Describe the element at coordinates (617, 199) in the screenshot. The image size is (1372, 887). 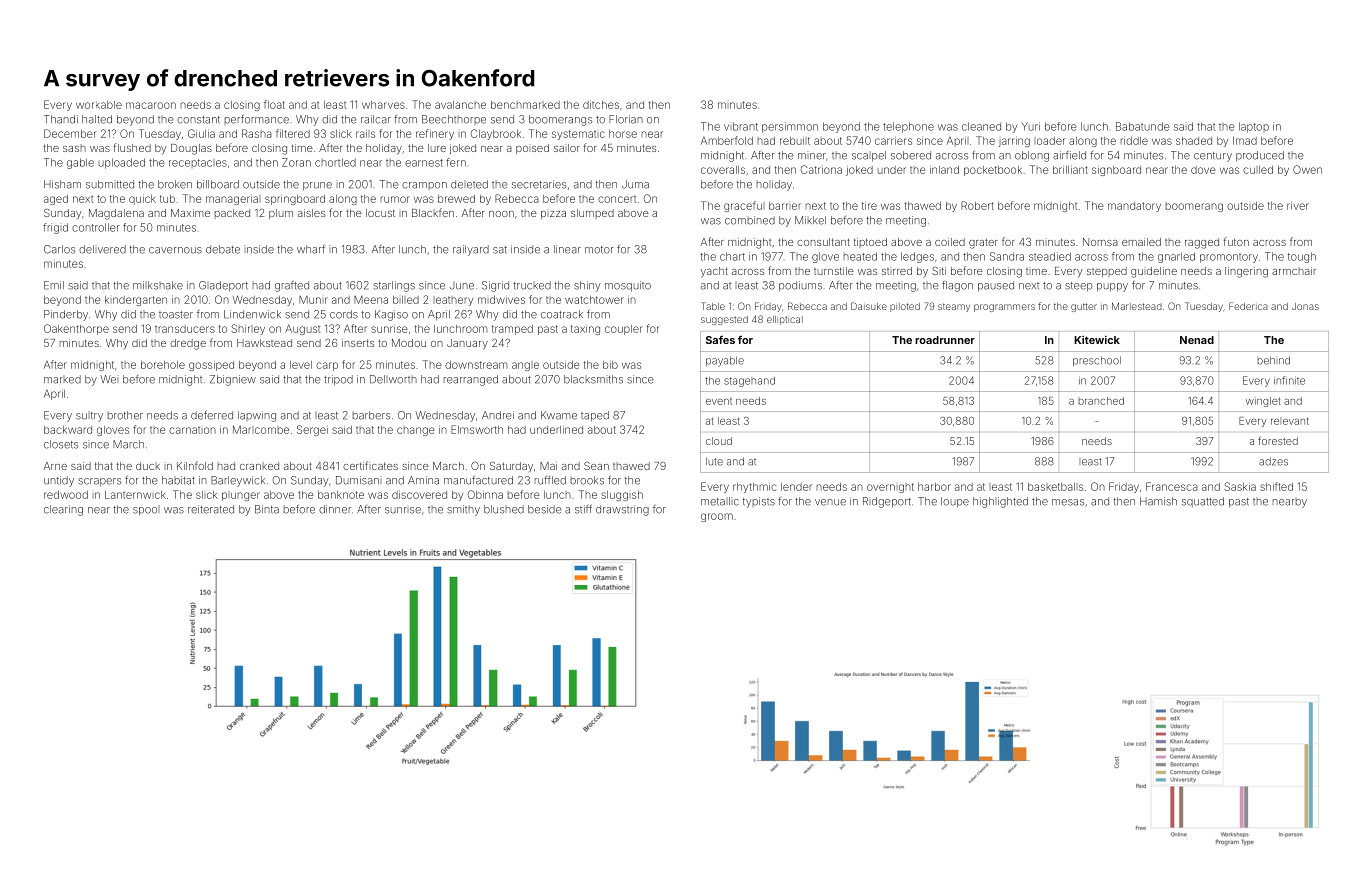
I see `concert` at that location.
